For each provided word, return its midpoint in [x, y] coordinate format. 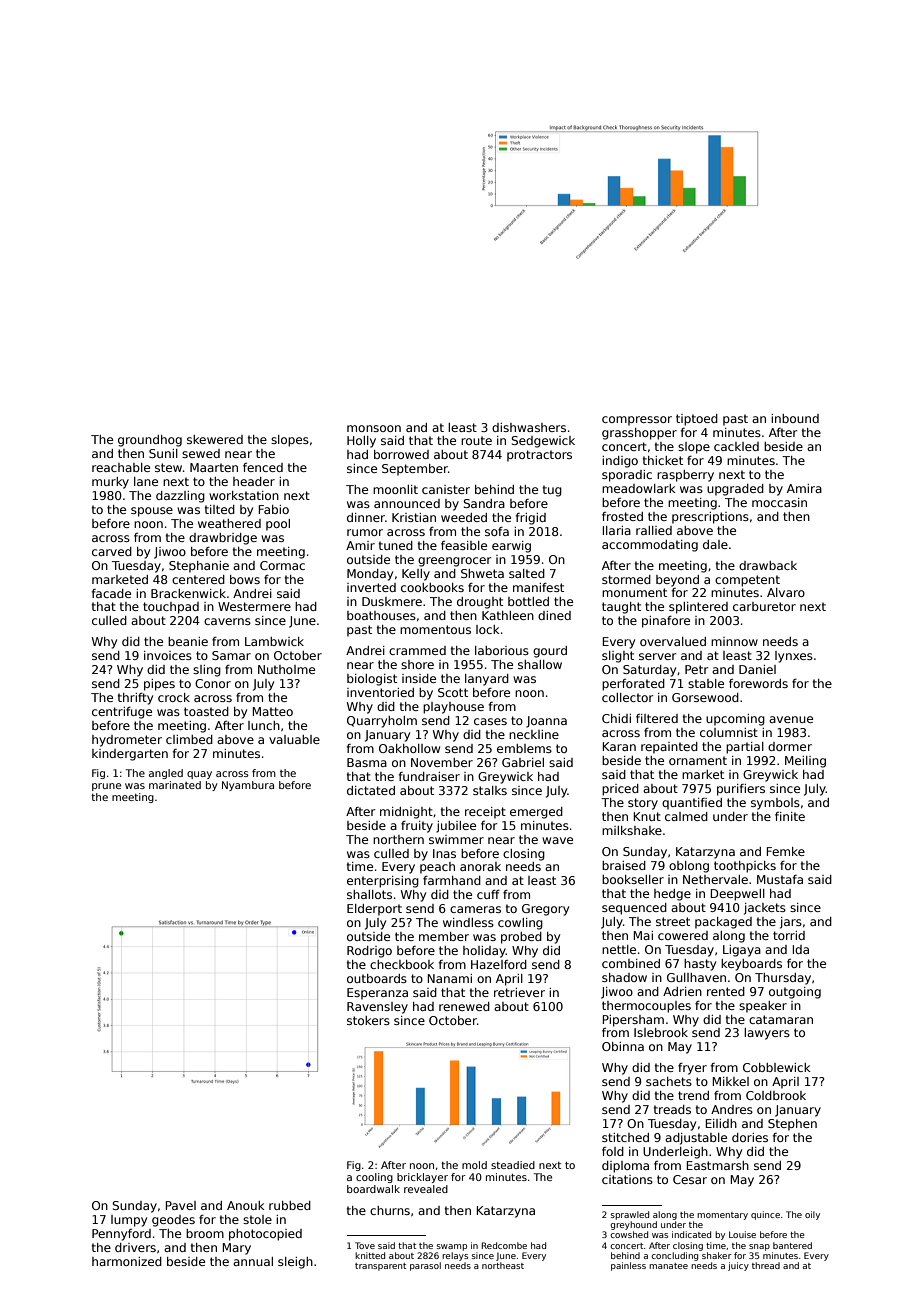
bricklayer [422, 1178]
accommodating [650, 546]
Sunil [163, 453]
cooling [374, 1178]
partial [745, 748]
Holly [361, 442]
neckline [534, 734]
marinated [175, 785]
